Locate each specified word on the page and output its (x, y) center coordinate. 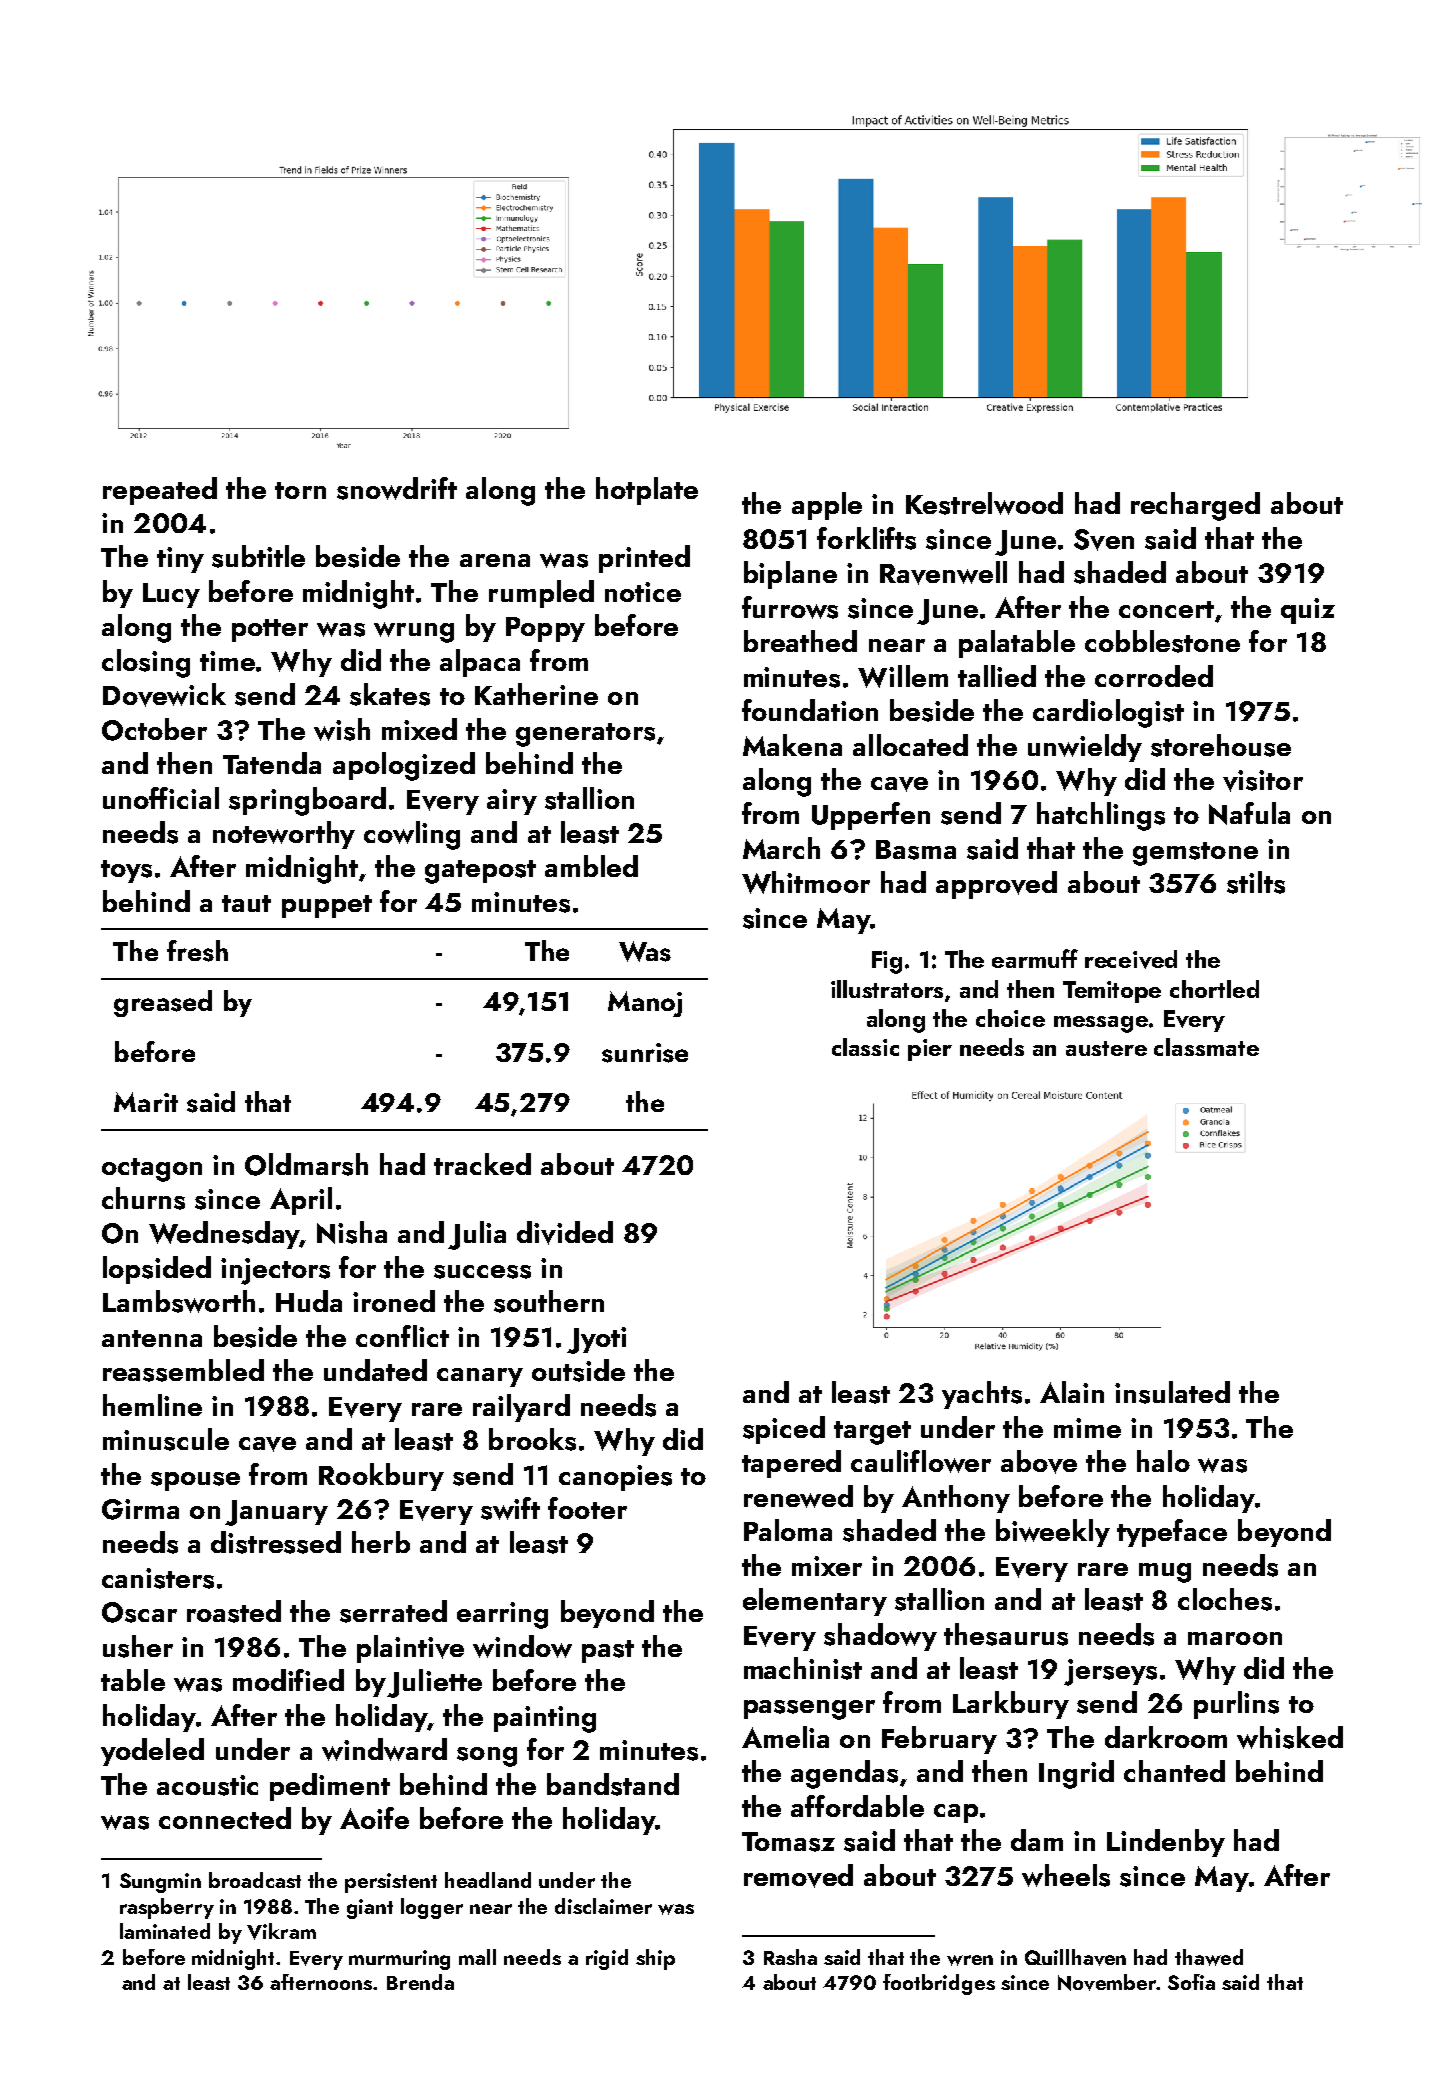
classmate (1206, 1047)
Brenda (420, 1982)
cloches (1225, 1599)
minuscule (166, 1439)
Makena (792, 745)
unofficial (161, 798)
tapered (791, 1464)
